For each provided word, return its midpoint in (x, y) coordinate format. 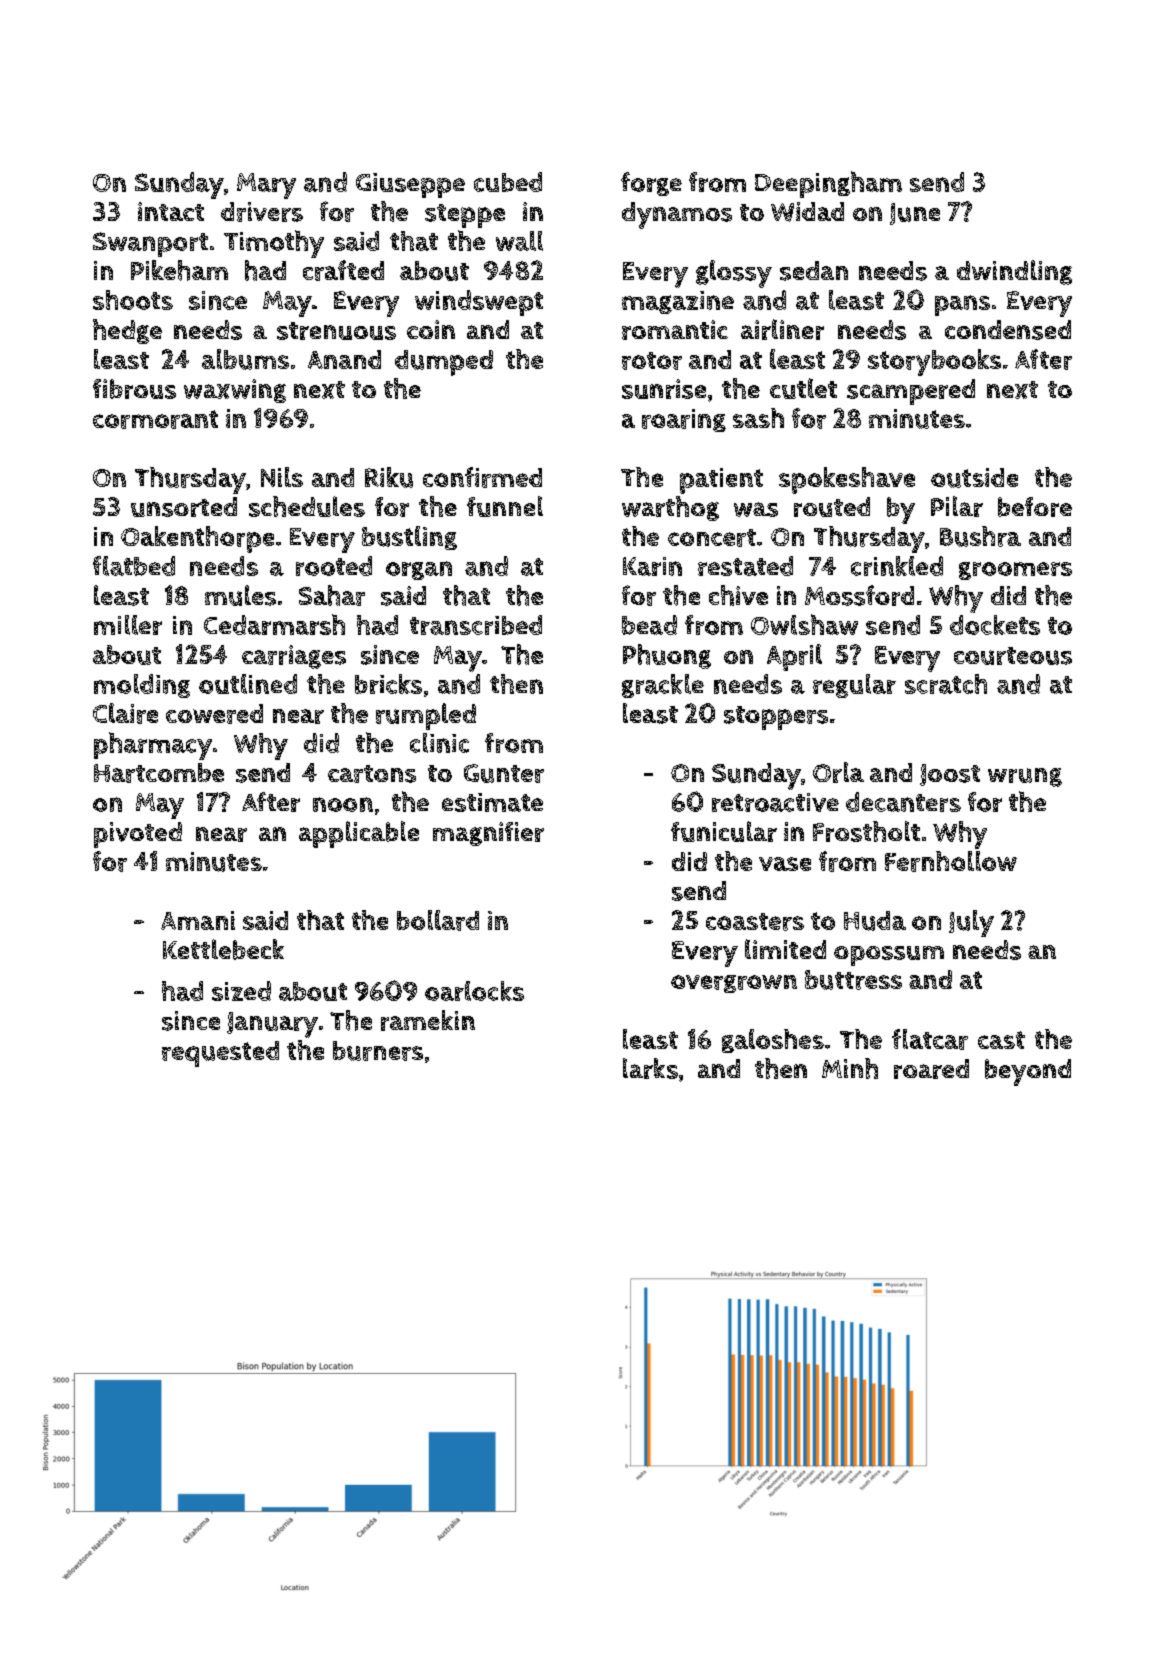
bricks (388, 684)
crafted (343, 270)
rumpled (426, 716)
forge (651, 184)
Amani (198, 920)
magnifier (488, 834)
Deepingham (828, 184)
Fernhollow (951, 861)
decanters (903, 802)
